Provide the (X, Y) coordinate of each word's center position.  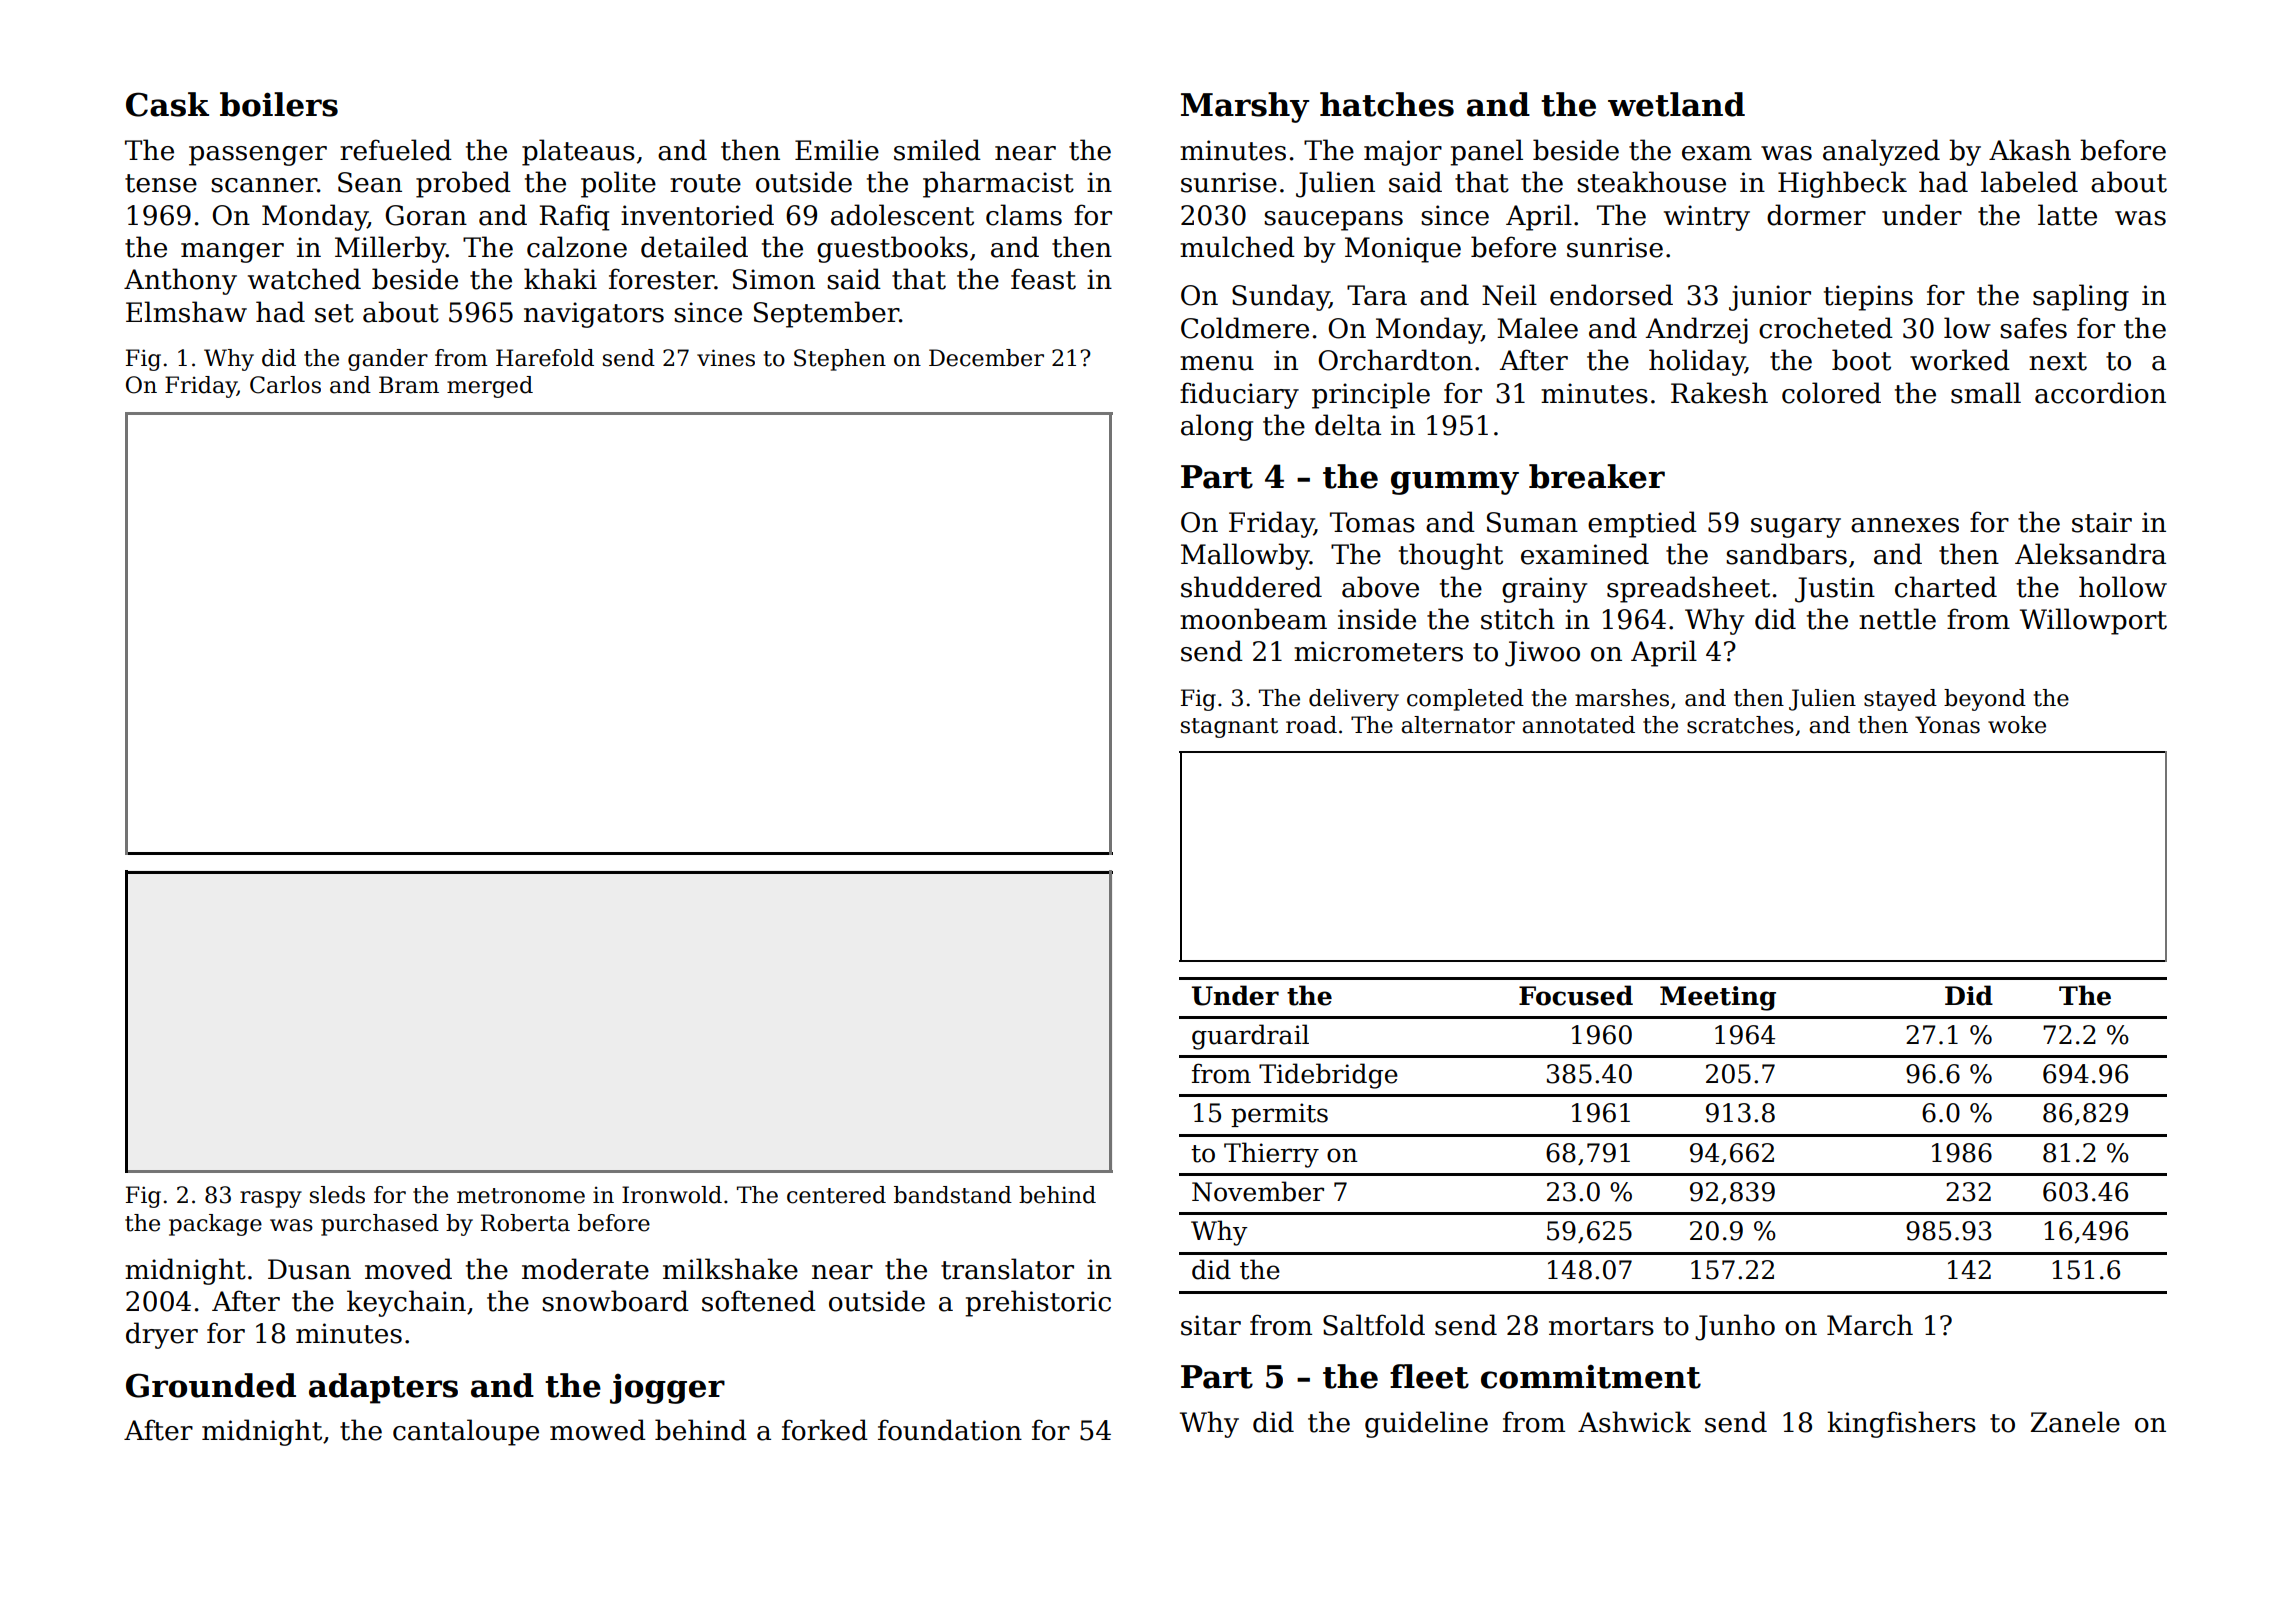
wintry (1707, 218)
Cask (167, 104)
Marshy (1245, 107)
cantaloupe (466, 1432)
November (1258, 1191)
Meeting (1718, 998)
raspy (271, 1199)
